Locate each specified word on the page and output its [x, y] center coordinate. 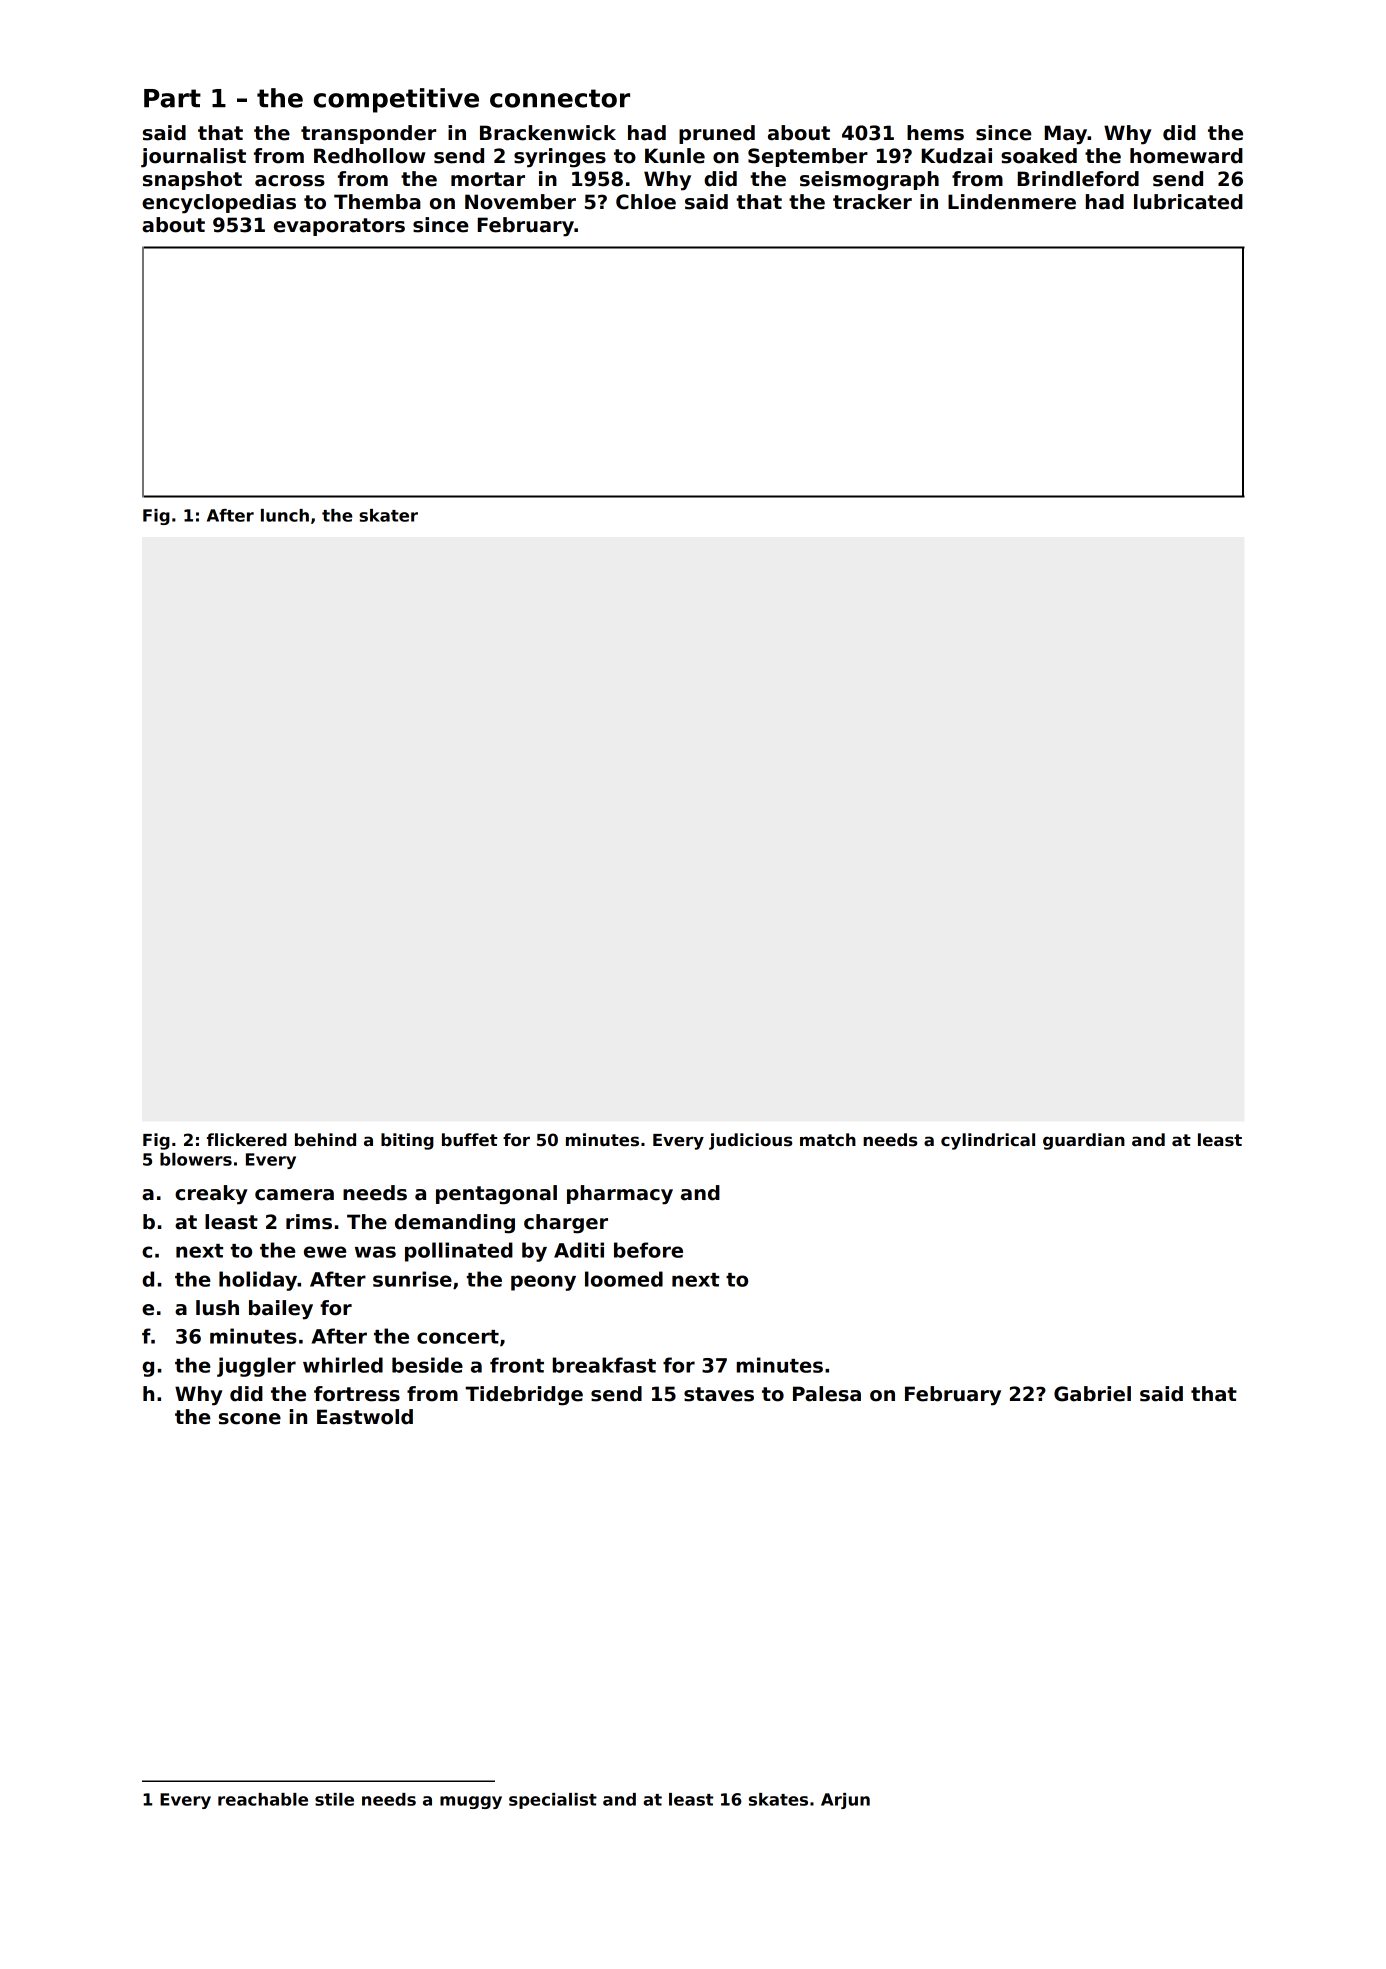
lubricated [1188, 202]
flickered [247, 1140]
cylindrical [988, 1141]
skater [388, 515]
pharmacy [620, 1195]
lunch [285, 515]
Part [172, 98]
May [1066, 135]
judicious [750, 1141]
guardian [1084, 1141]
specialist [553, 1801]
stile [334, 1799]
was [375, 1252]
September [808, 157]
